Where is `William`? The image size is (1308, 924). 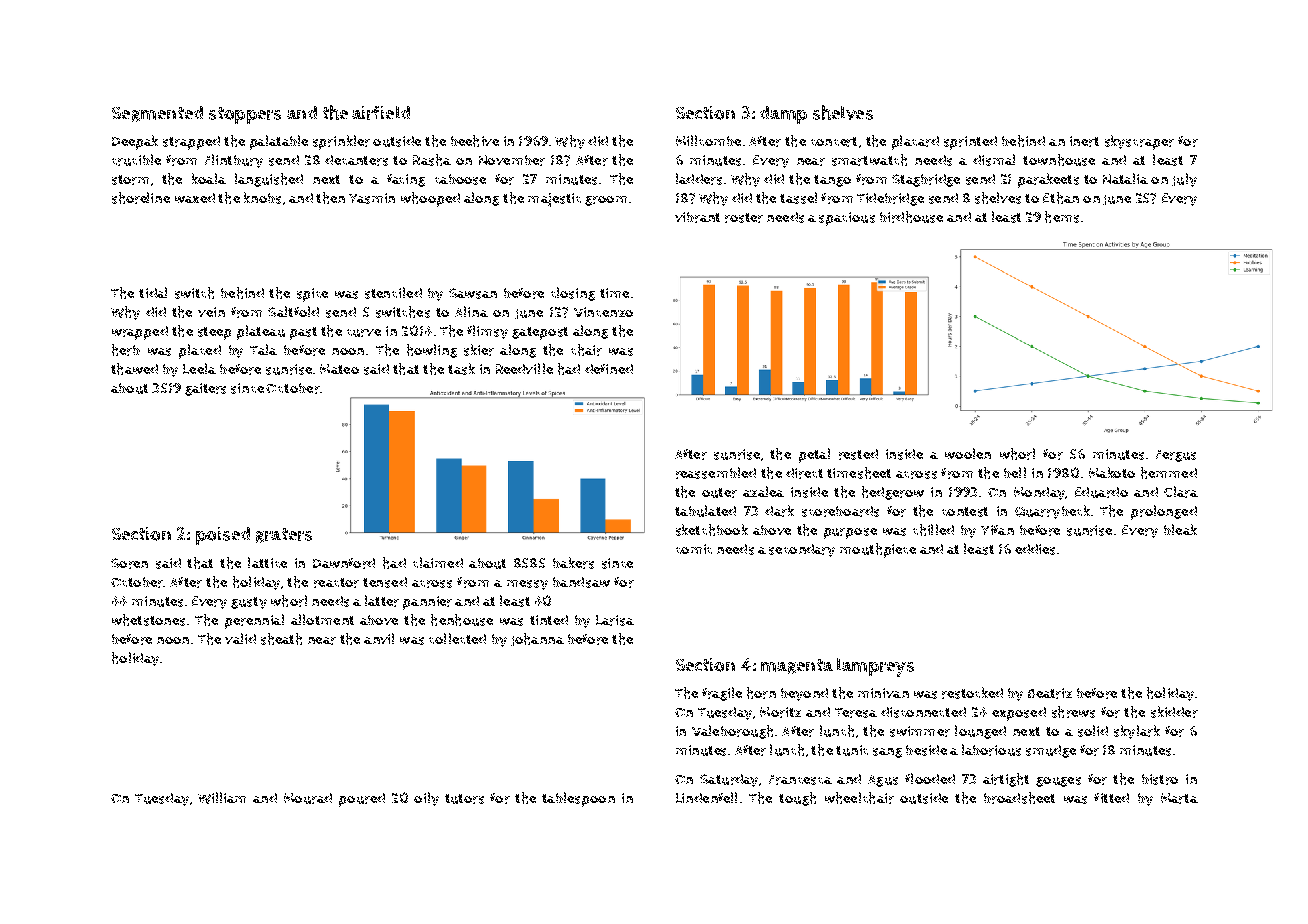
William is located at coordinates (222, 798).
